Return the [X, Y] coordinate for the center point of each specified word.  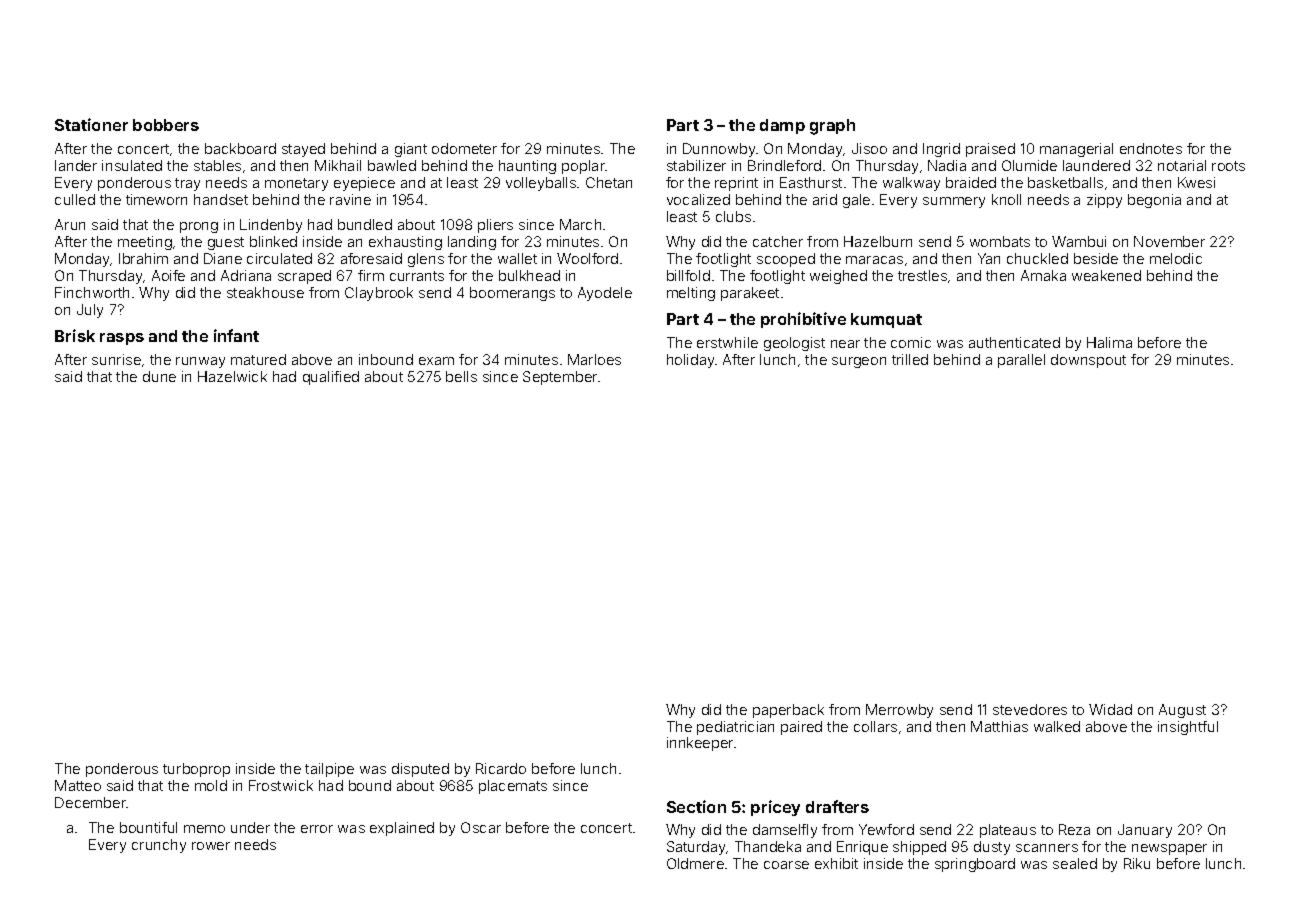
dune [159, 376]
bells [461, 376]
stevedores [1030, 709]
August [1182, 711]
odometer [464, 148]
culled [75, 199]
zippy [1104, 201]
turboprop [196, 770]
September [560, 378]
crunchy [159, 846]
